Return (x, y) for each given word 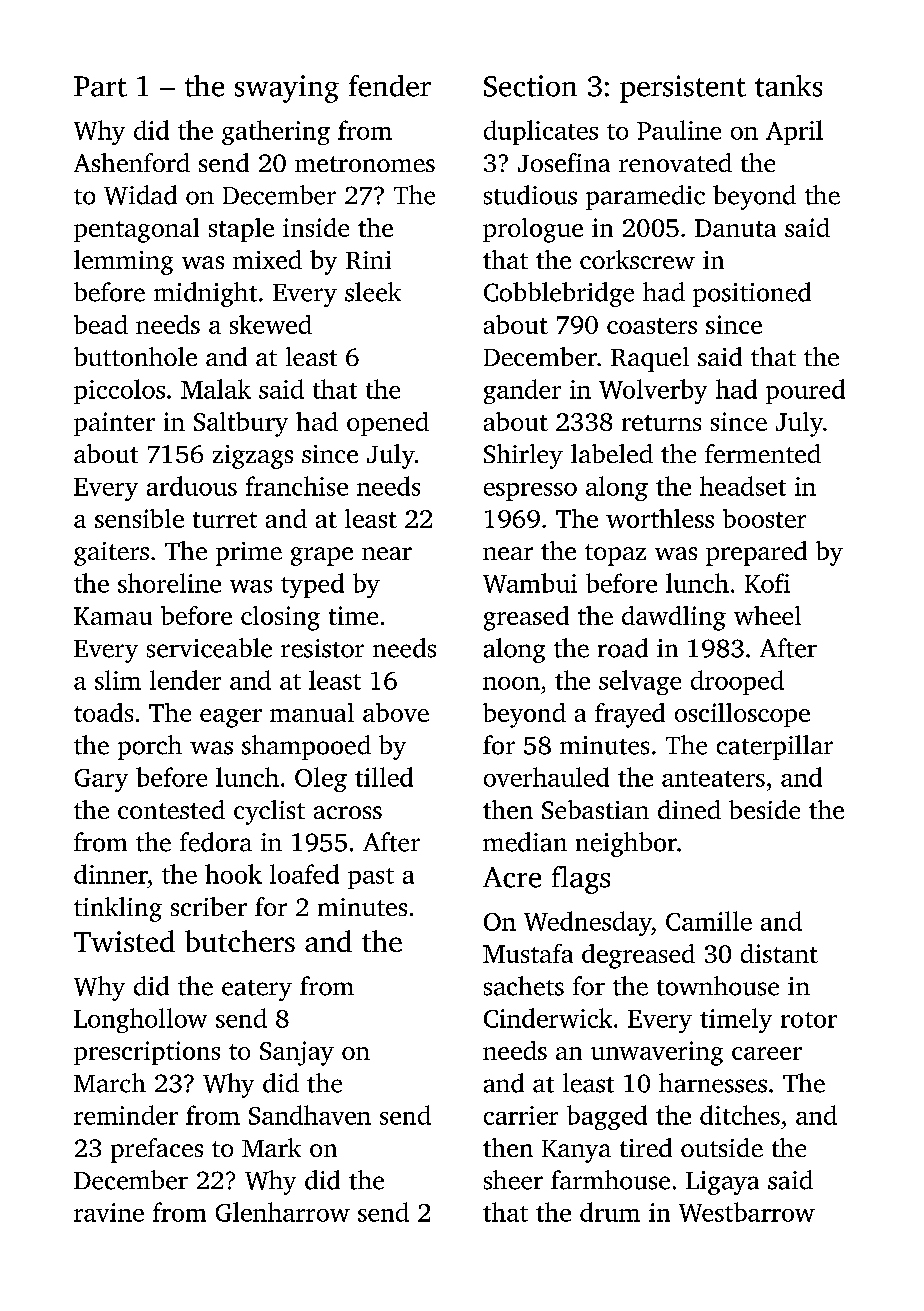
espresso (530, 492)
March (110, 1083)
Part (100, 86)
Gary (101, 780)
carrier (521, 1115)
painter (114, 424)
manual (312, 712)
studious (530, 195)
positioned (752, 294)
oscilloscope (742, 715)
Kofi (767, 583)
